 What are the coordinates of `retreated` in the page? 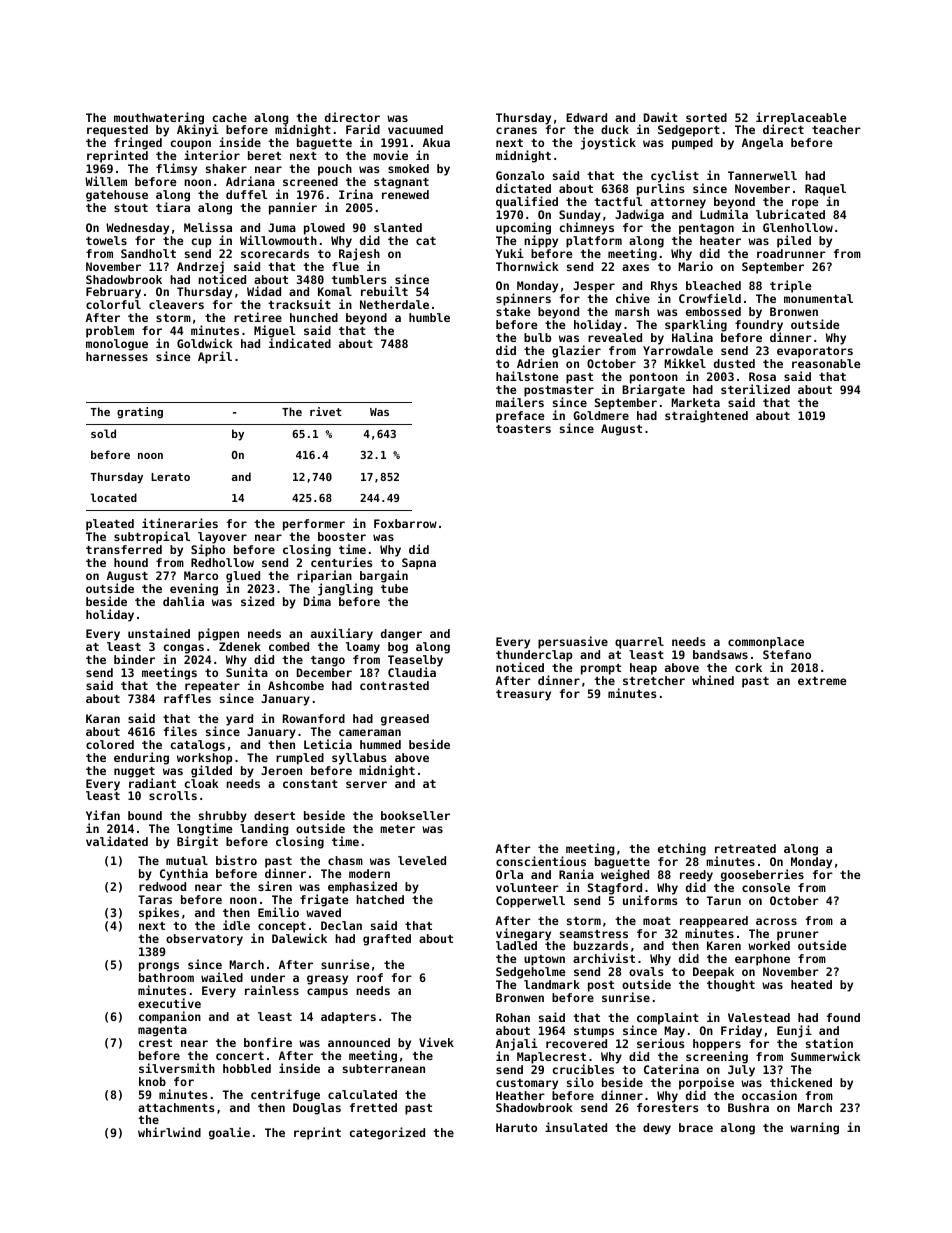 It's located at (745, 848).
